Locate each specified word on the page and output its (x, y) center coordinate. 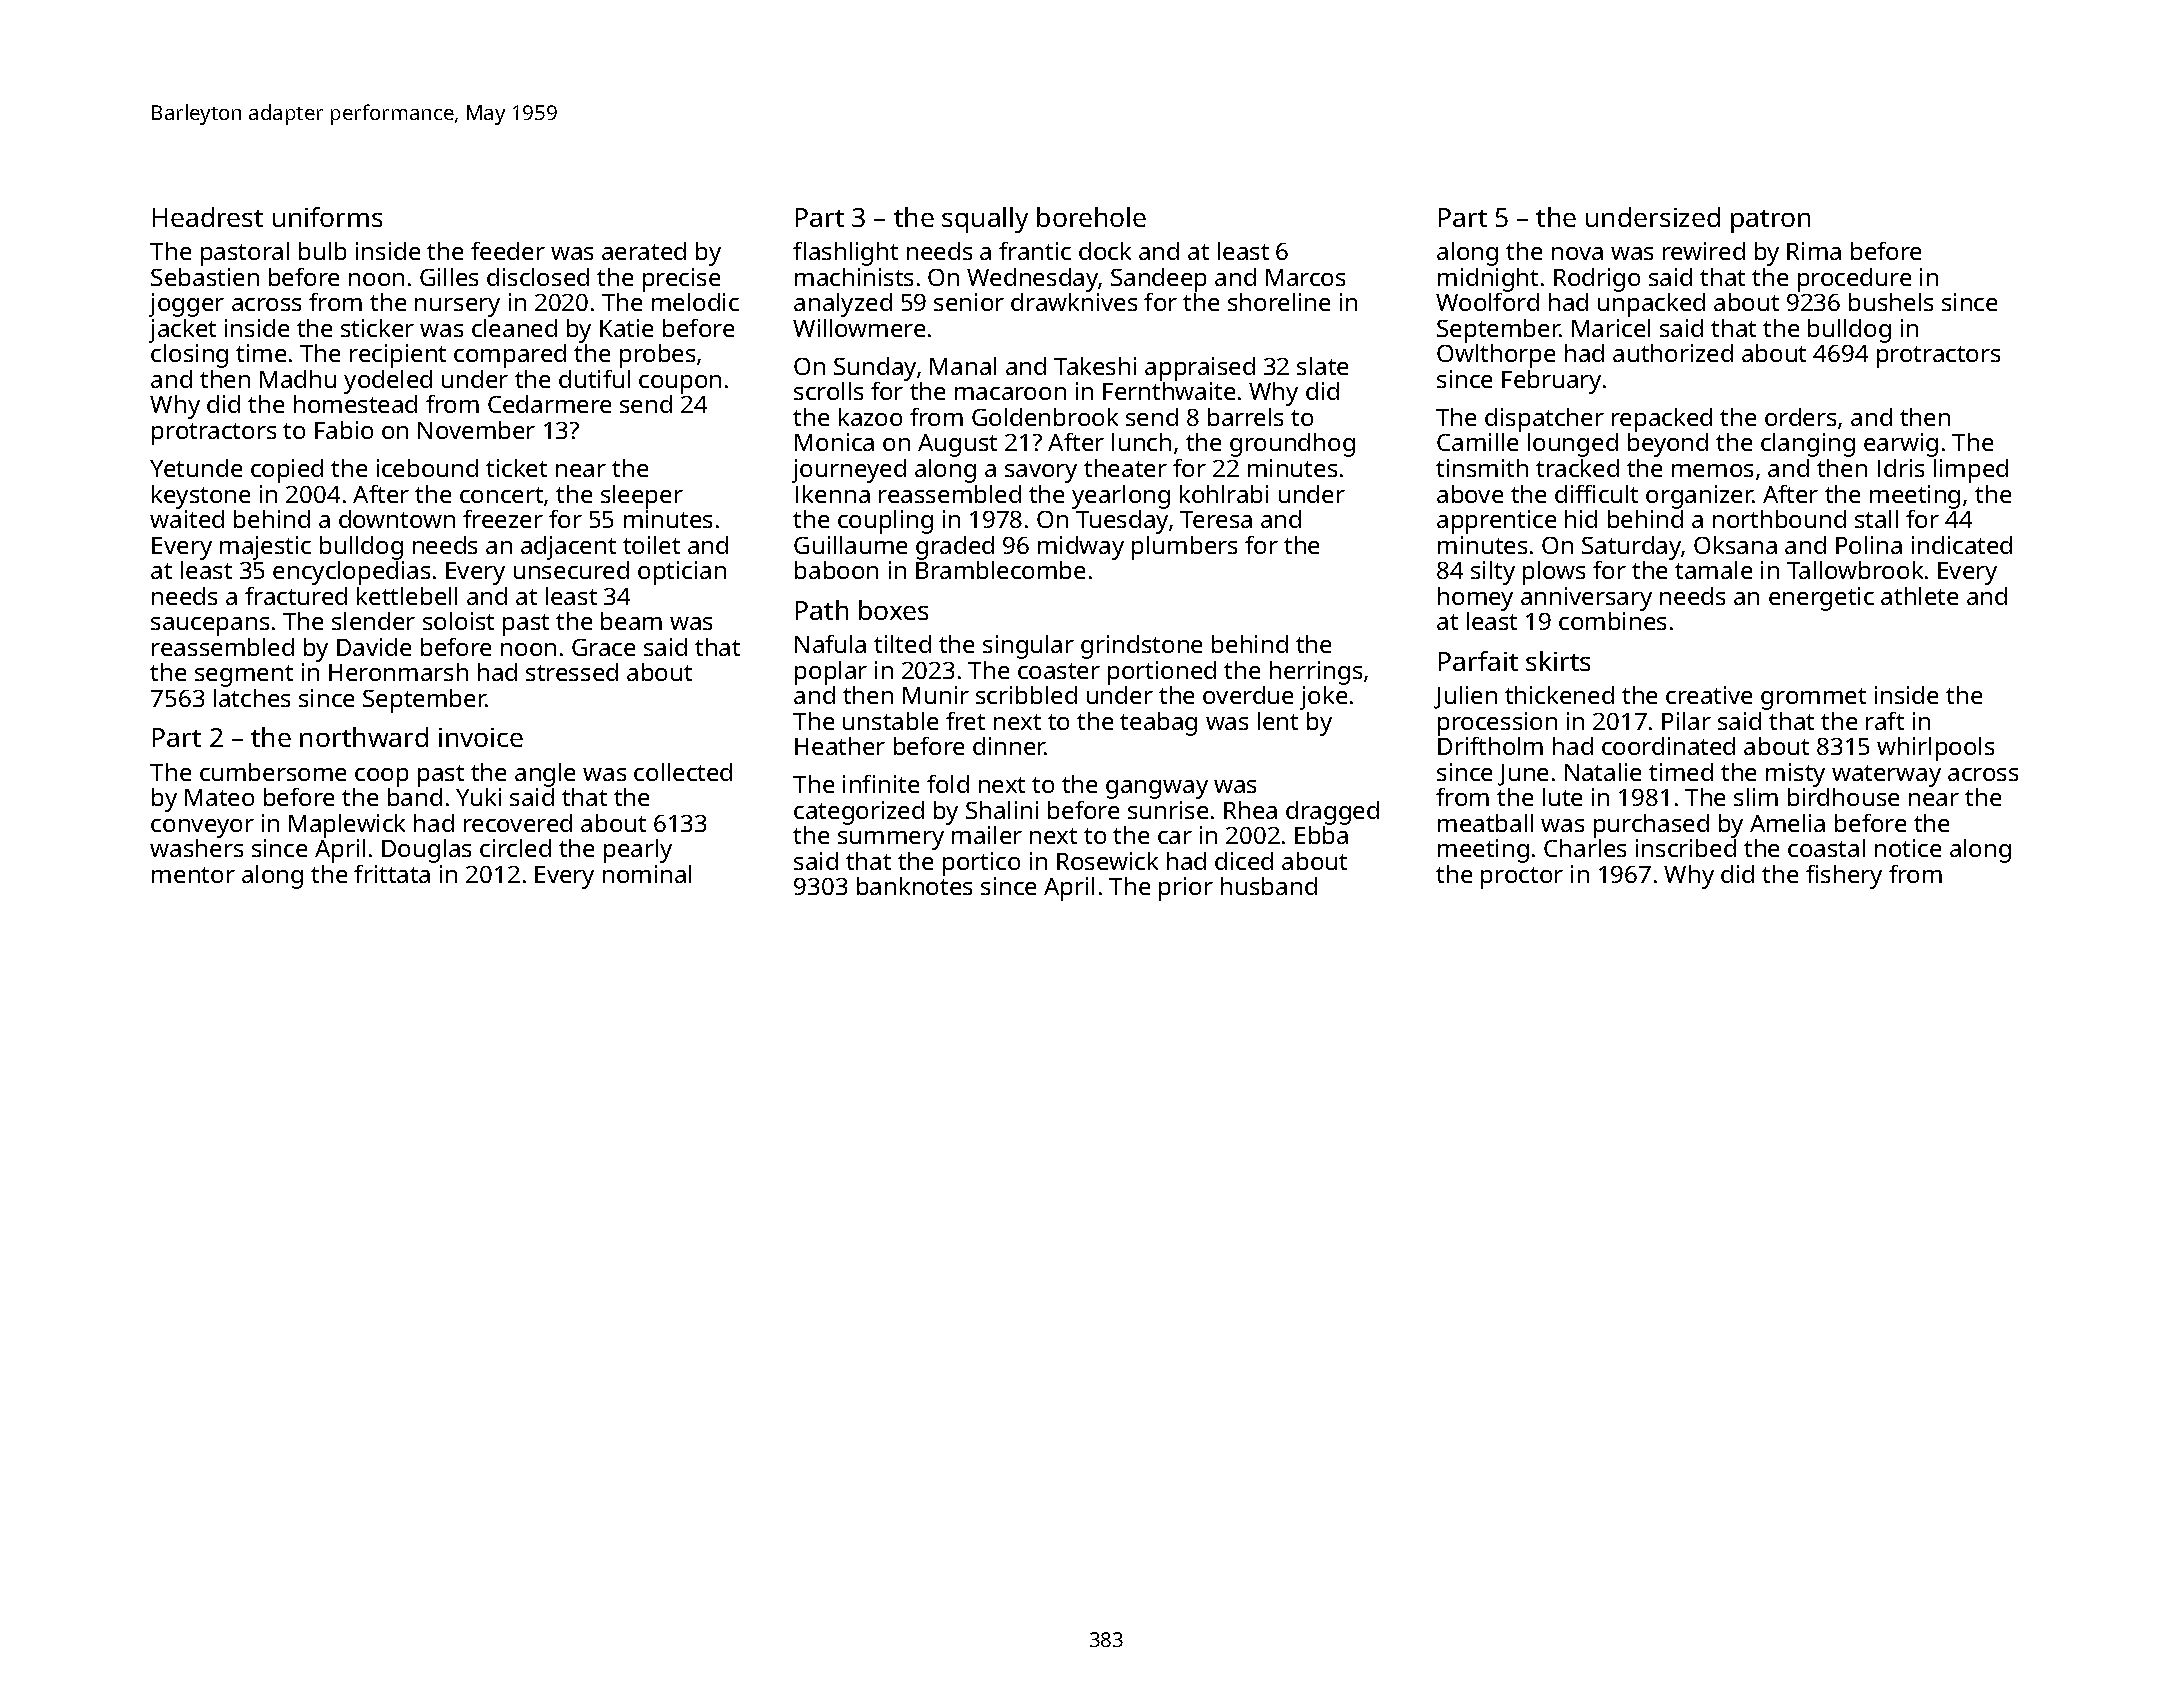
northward (364, 737)
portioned (1162, 673)
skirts (1558, 661)
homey (1475, 599)
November (476, 430)
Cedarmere (549, 404)
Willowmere (859, 328)
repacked (1662, 420)
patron (1770, 221)
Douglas (426, 851)
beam (631, 621)
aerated (644, 251)
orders (1800, 417)
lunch (1141, 442)
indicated (1962, 545)
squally (985, 220)
